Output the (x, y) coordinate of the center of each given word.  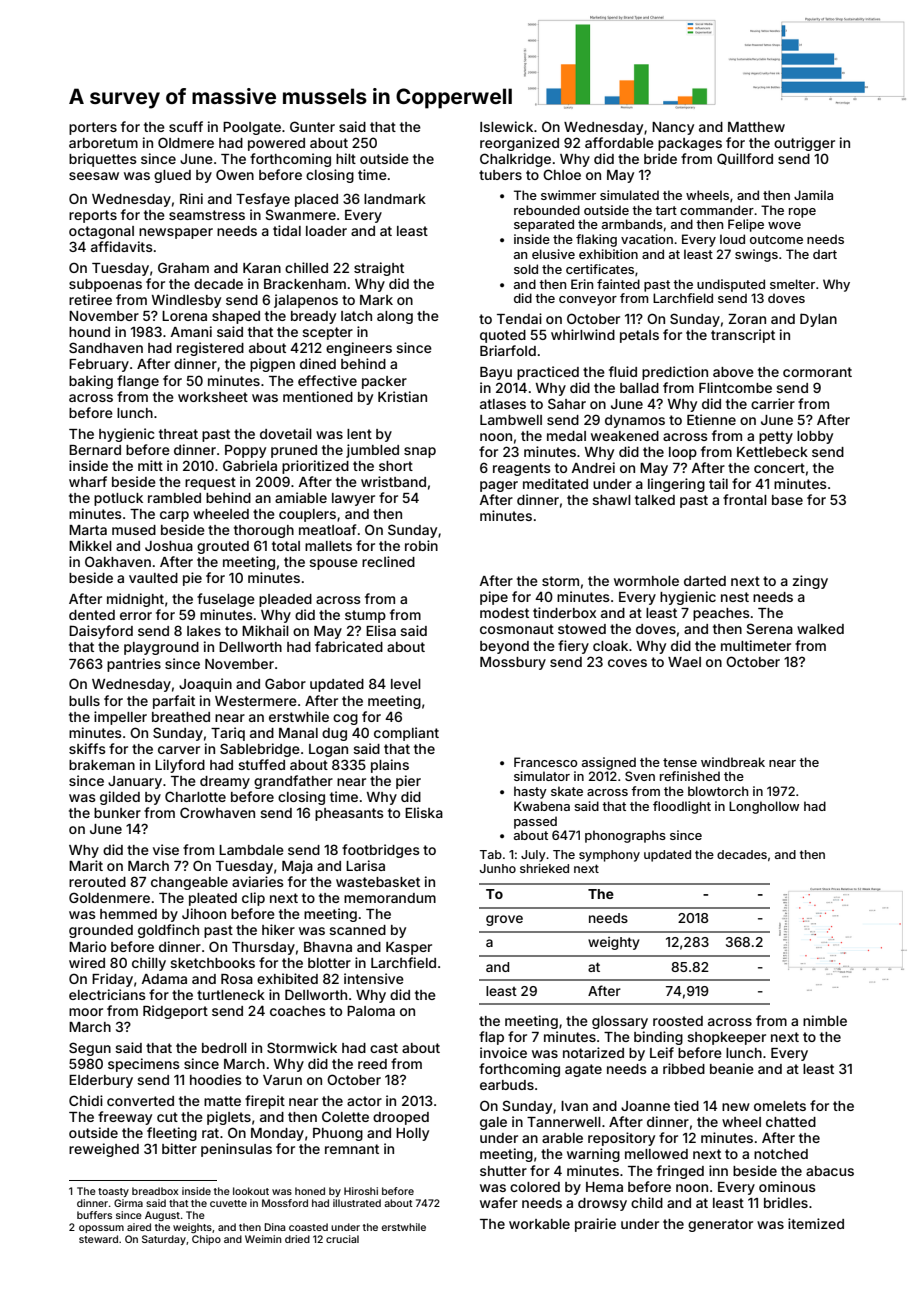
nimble (825, 1020)
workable (539, 1224)
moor (86, 1012)
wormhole (646, 581)
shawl (611, 500)
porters (93, 128)
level (406, 684)
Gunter (312, 126)
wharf (88, 481)
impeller (120, 718)
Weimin (263, 1239)
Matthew (756, 127)
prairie (595, 1225)
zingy (810, 582)
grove (504, 920)
